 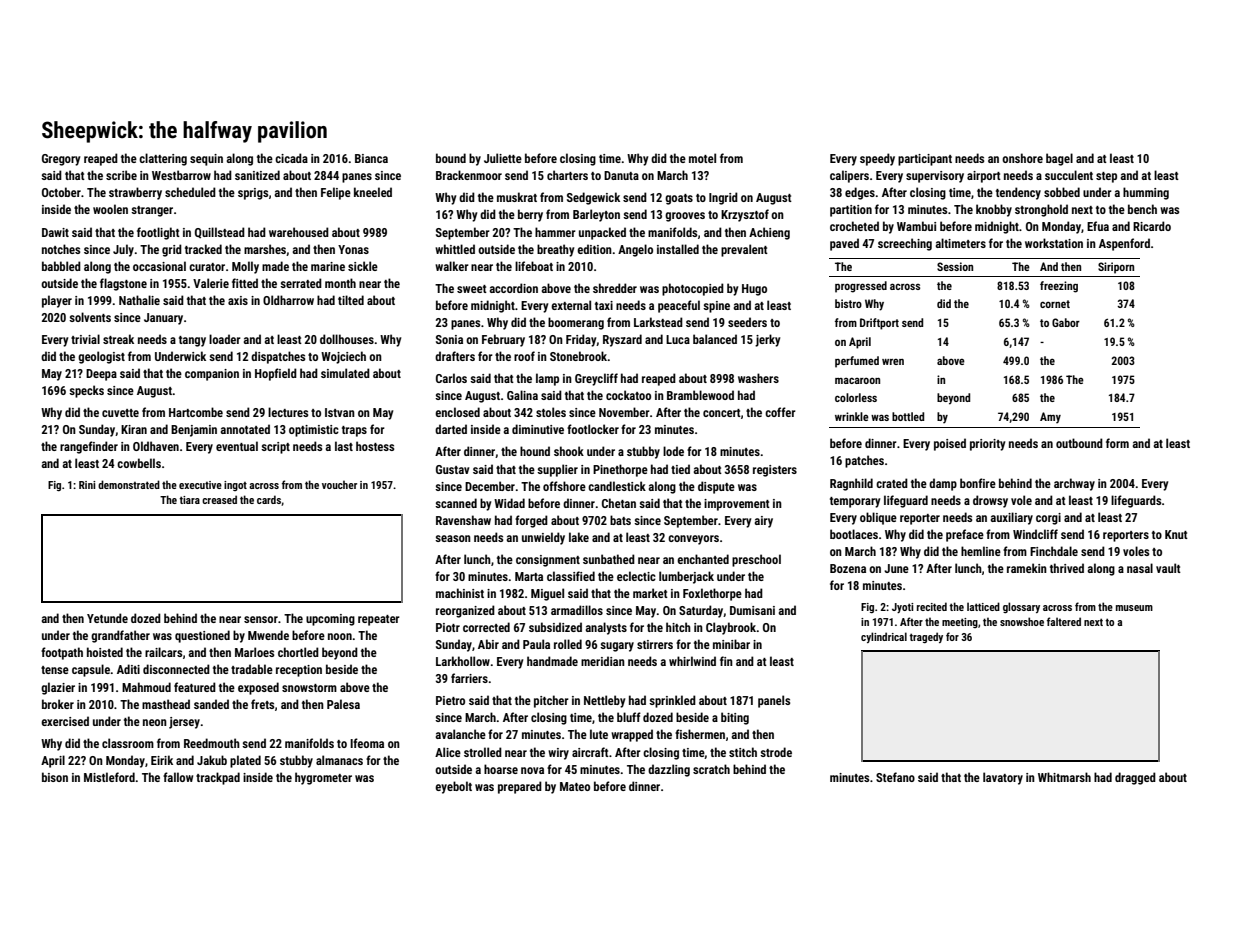 What do you see at coordinates (893, 362) in the image?
I see `wren` at bounding box center [893, 362].
